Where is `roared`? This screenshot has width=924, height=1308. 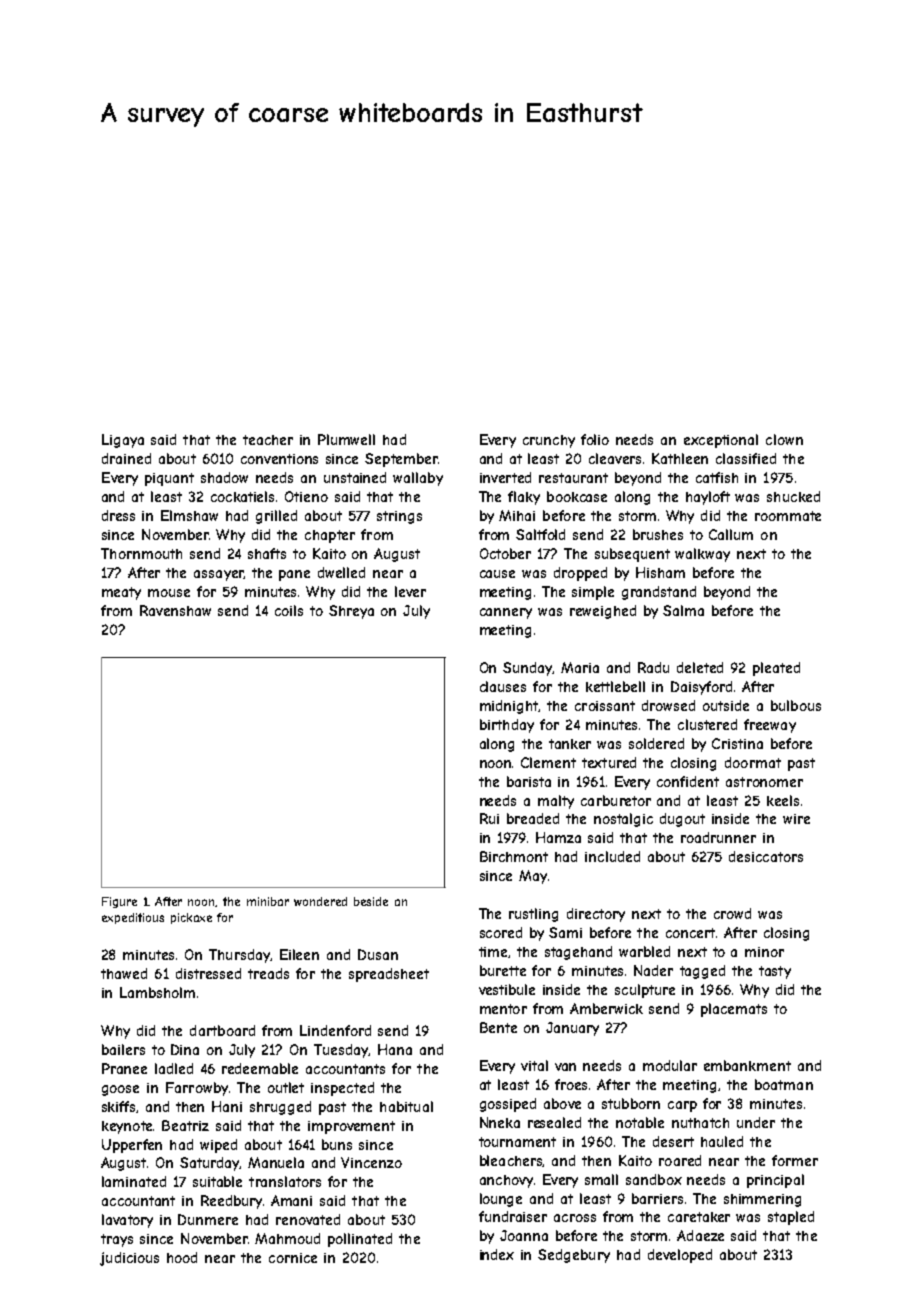 roared is located at coordinates (680, 1160).
